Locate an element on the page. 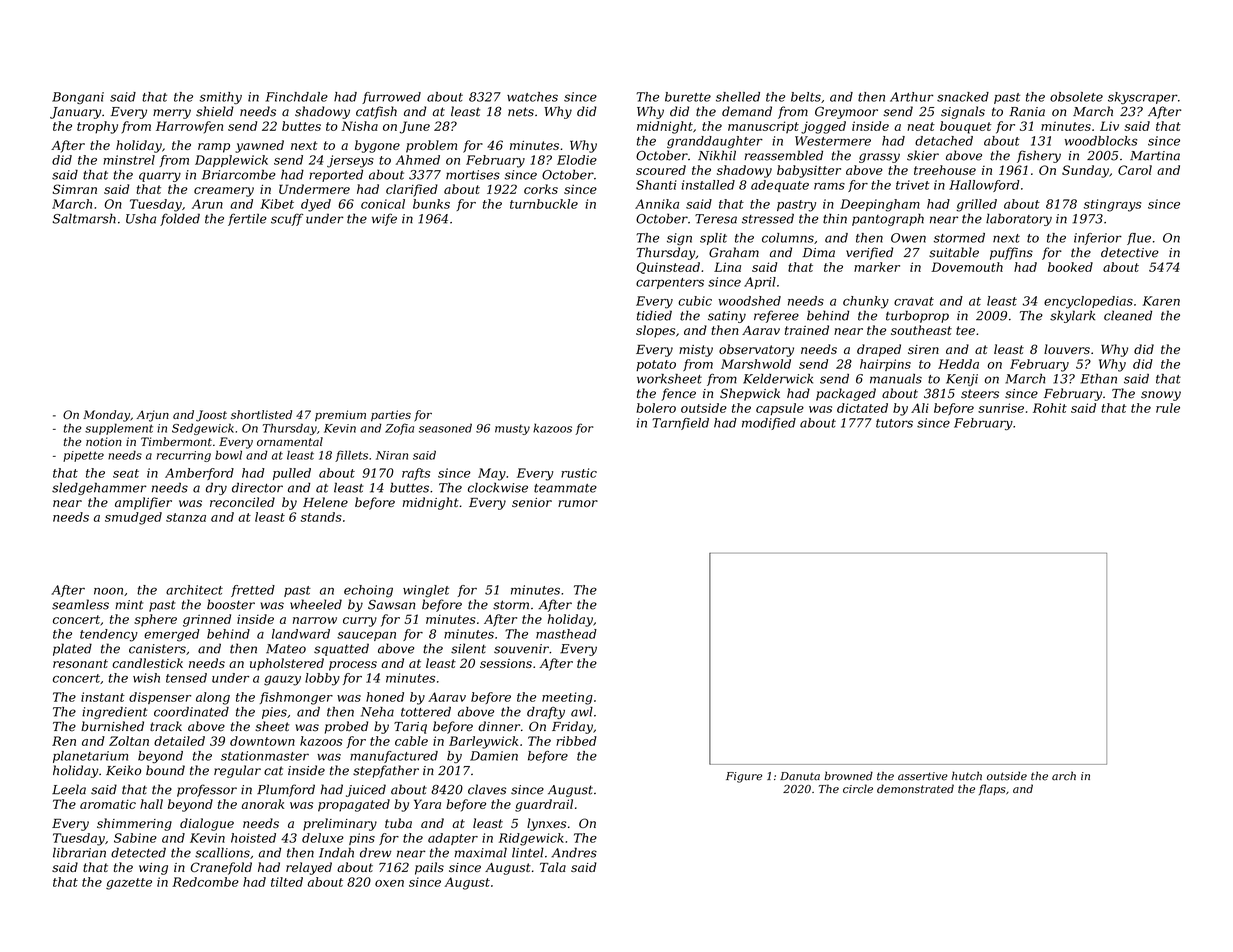 This image has width=1233, height=952. scuff is located at coordinates (287, 219).
